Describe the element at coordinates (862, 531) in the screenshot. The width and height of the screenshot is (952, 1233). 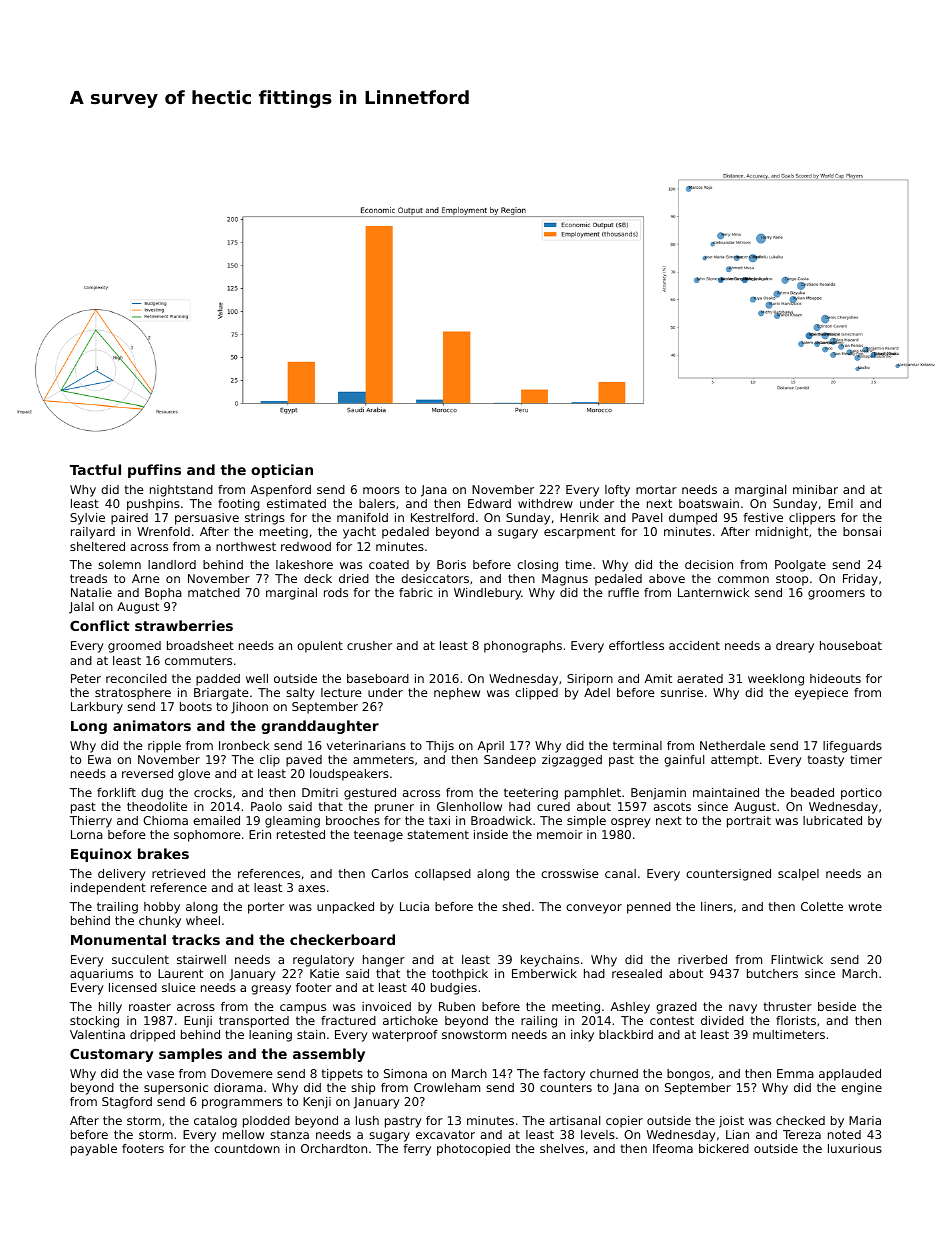
I see `bonsai` at that location.
